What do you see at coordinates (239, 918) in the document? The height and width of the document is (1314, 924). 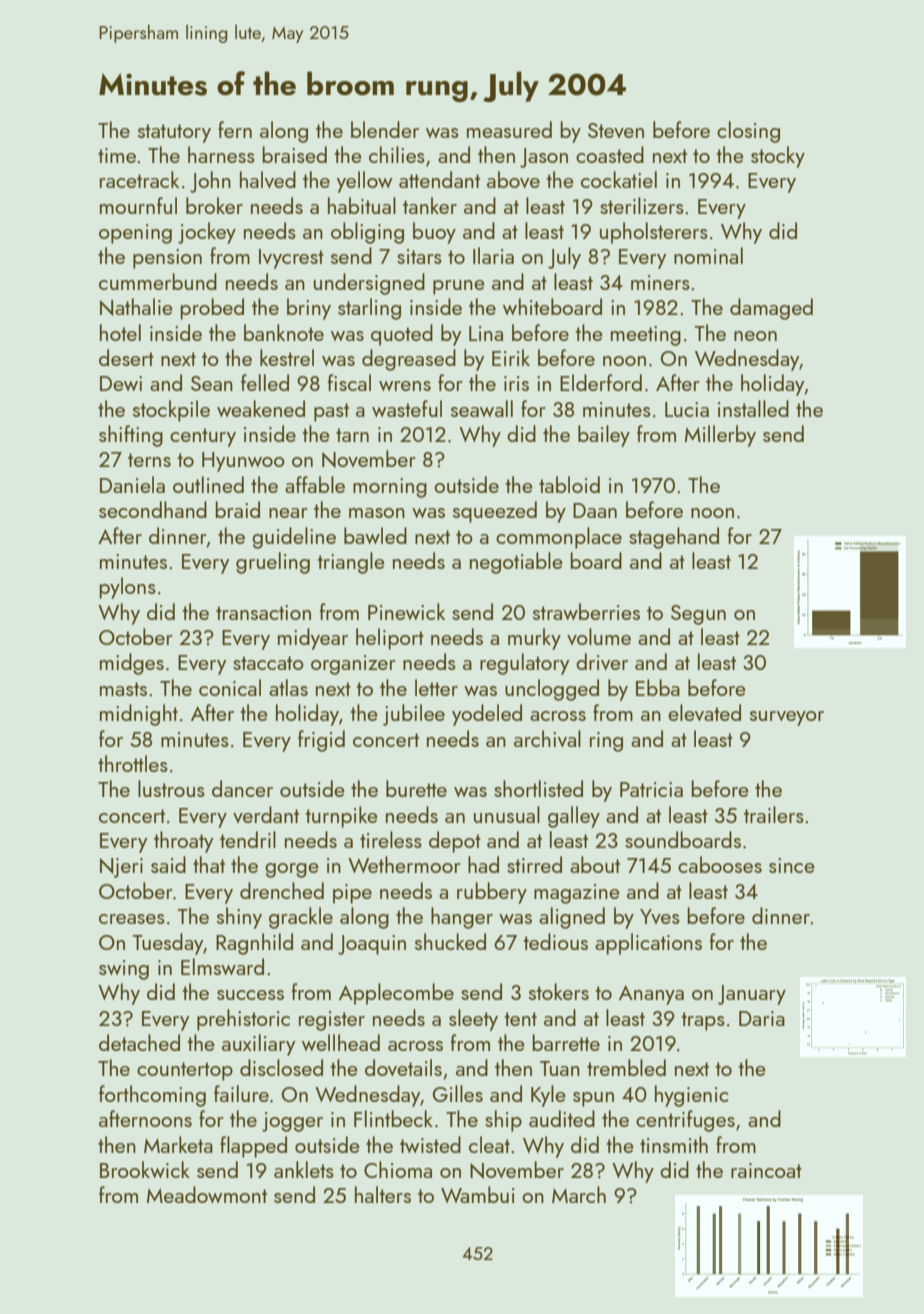 I see `shiny` at bounding box center [239, 918].
